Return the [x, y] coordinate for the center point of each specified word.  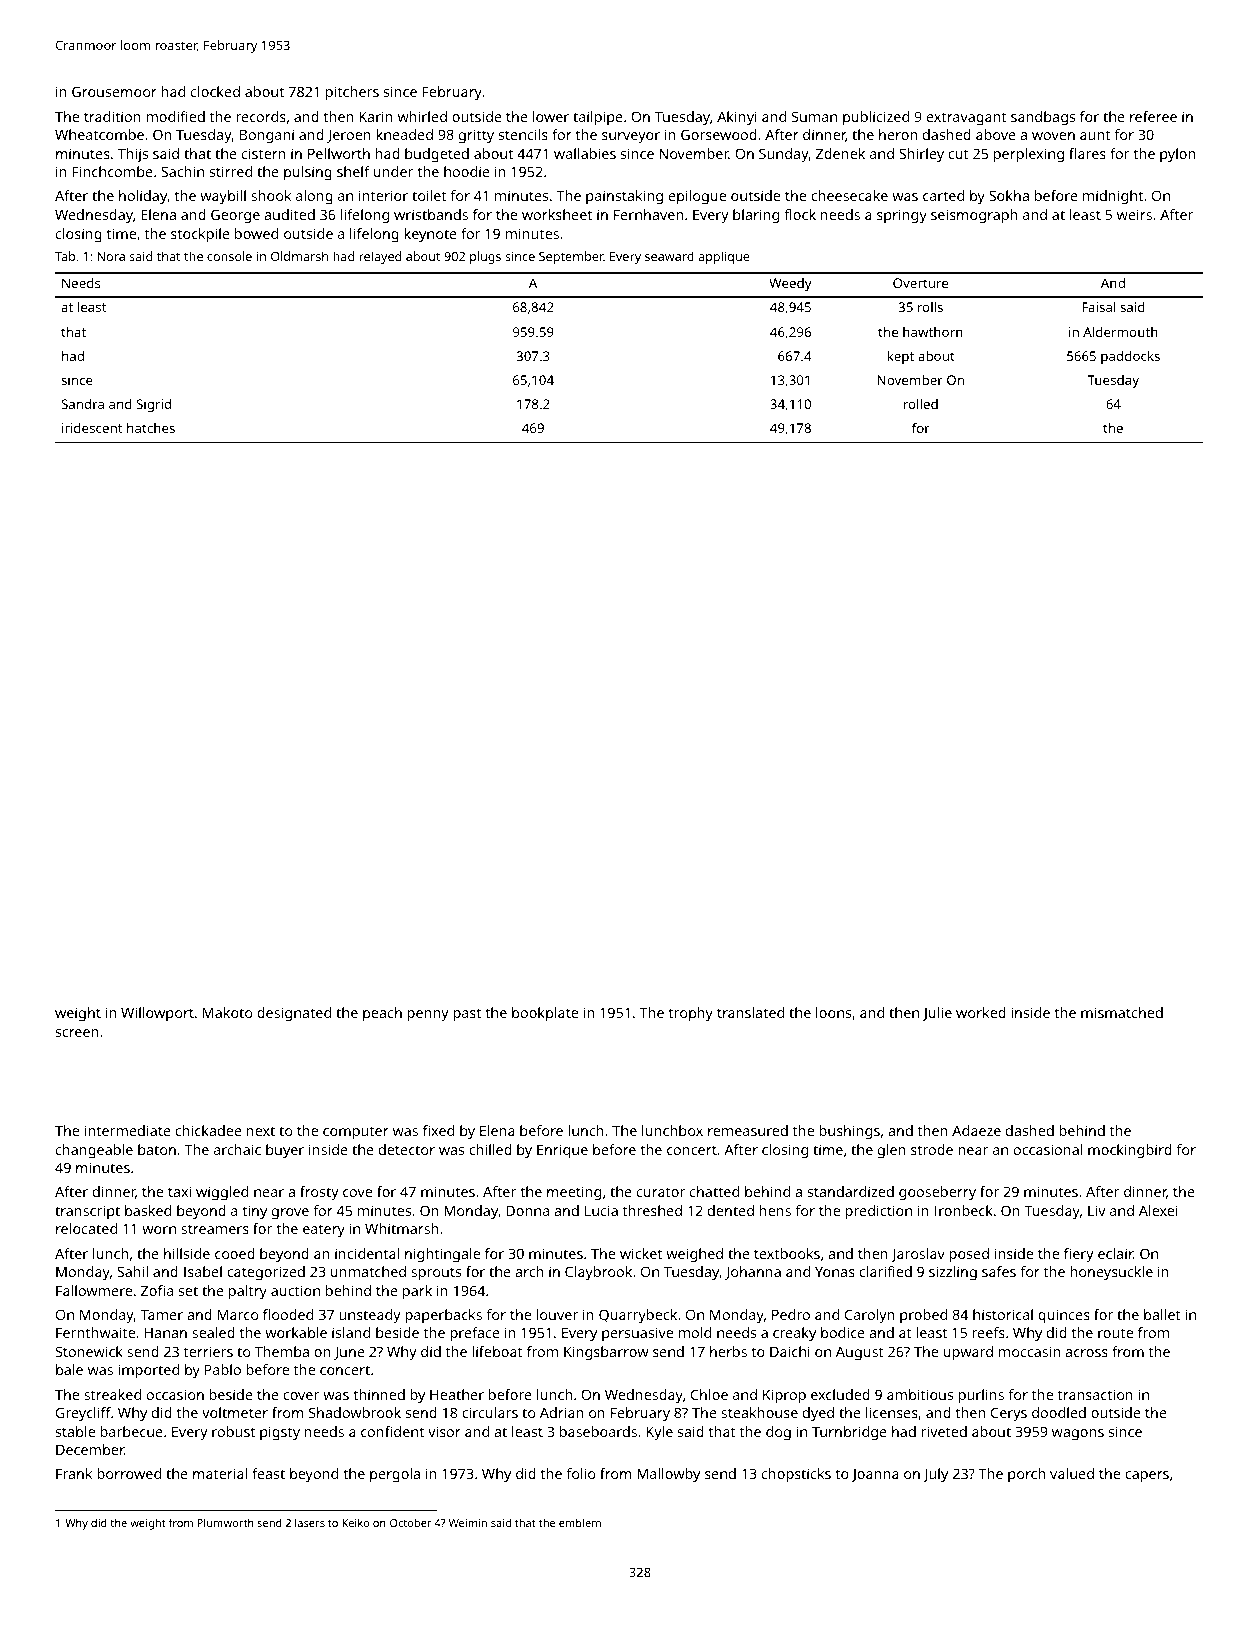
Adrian [561, 1412]
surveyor [631, 138]
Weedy [790, 284]
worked [981, 1012]
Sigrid [154, 405]
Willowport [157, 1014]
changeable [94, 1151]
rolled [921, 404]
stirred [231, 171]
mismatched [1122, 1012]
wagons [1078, 1435]
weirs [1134, 214]
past [467, 1015]
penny [428, 1016]
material [220, 1473]
